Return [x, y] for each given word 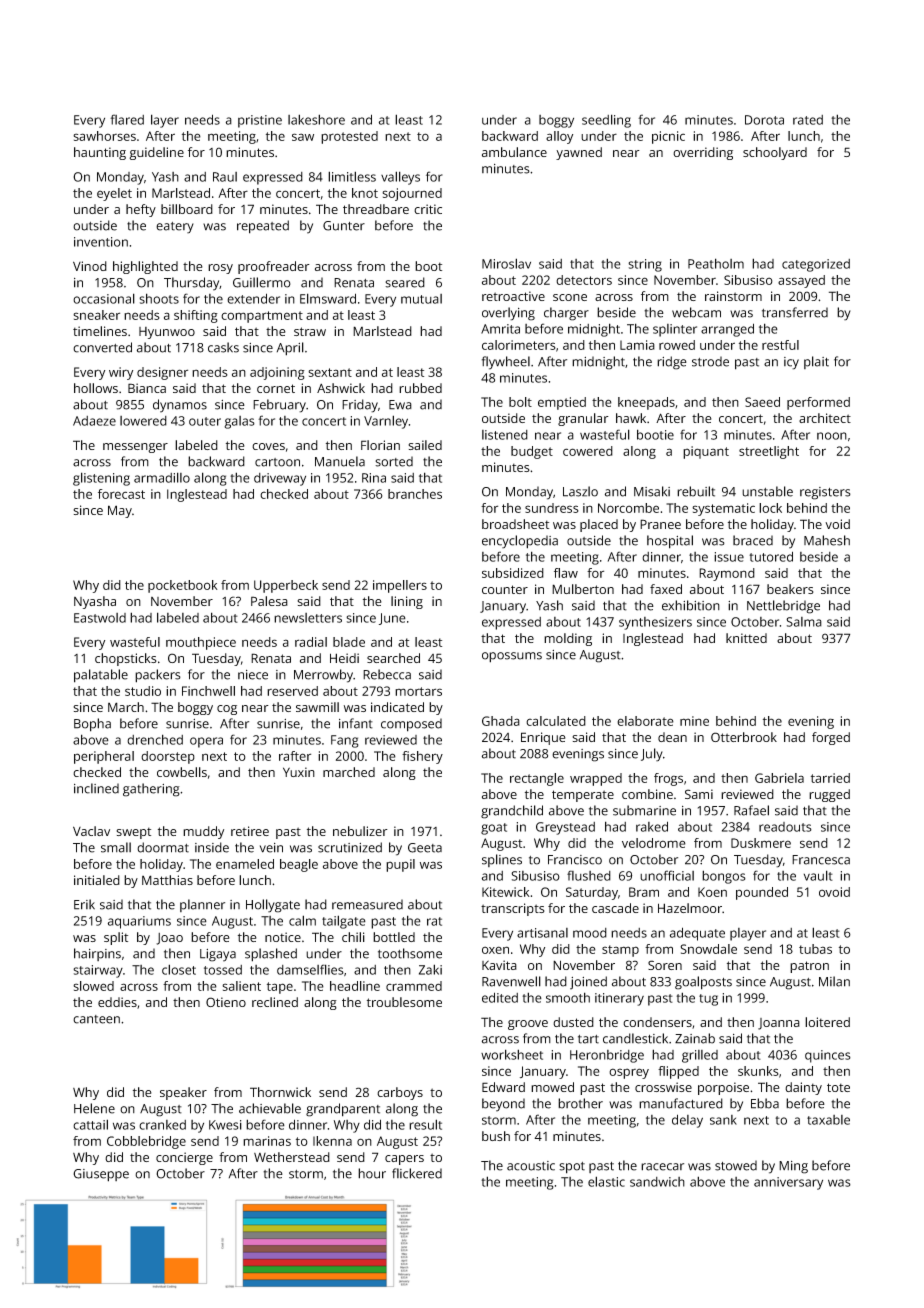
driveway [280, 479]
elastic [606, 1181]
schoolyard [775, 153]
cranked [162, 1125]
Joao [169, 939]
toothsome [410, 953]
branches [415, 494]
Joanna [779, 1024]
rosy [220, 269]
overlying [508, 314]
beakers [790, 589]
